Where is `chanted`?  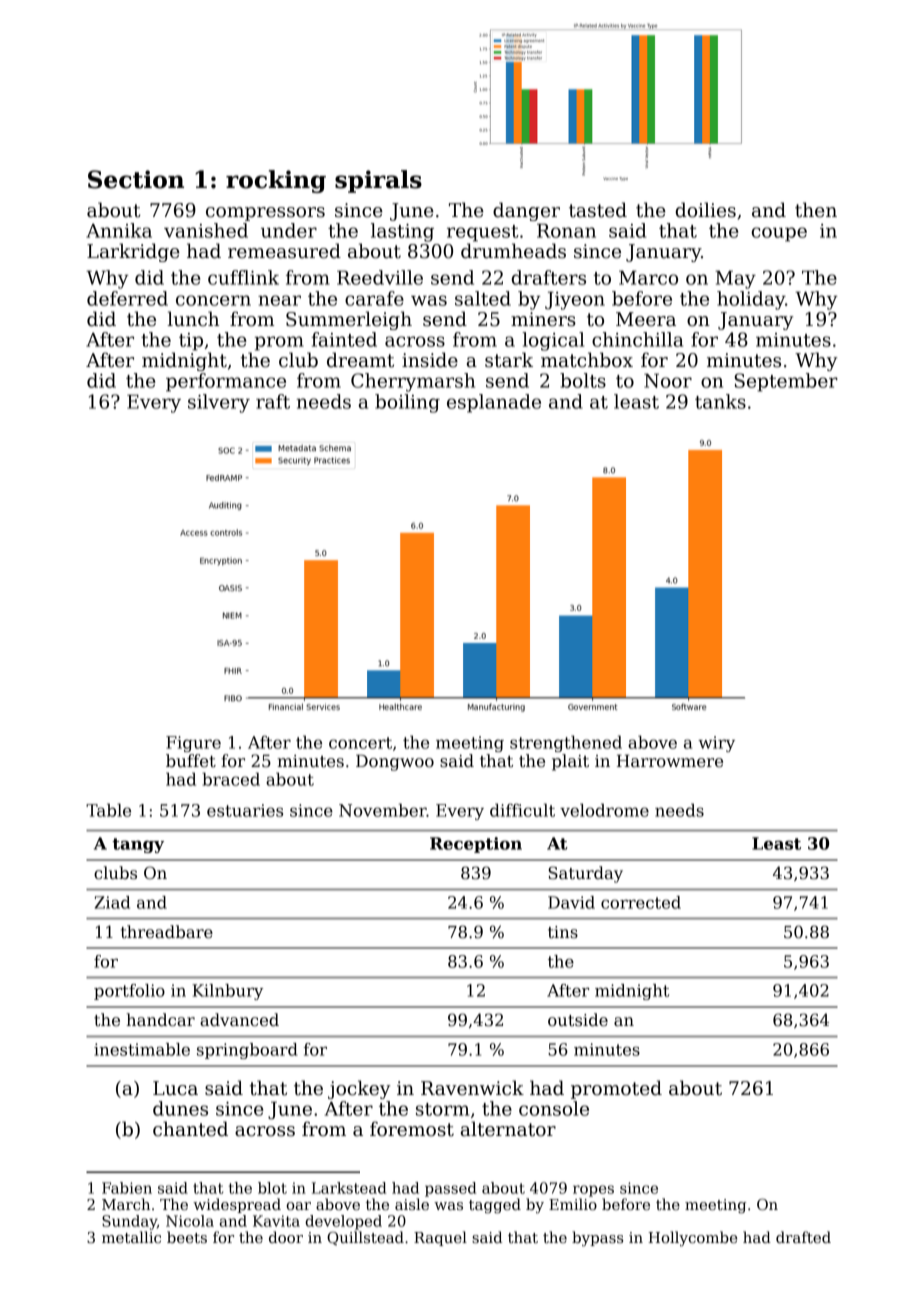 chanted is located at coordinates (190, 1129).
